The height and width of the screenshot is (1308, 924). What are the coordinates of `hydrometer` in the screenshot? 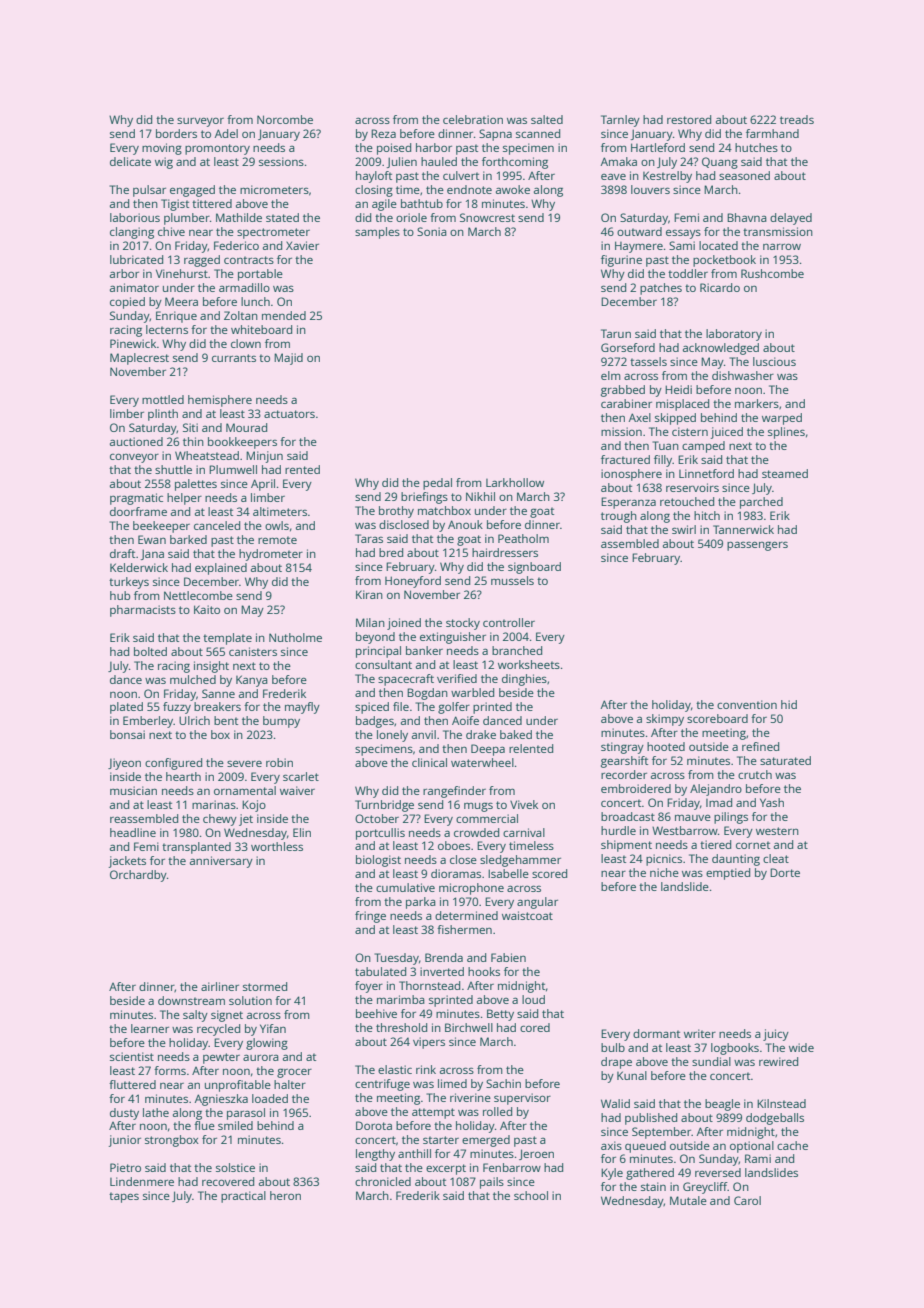 It's located at (271, 555).
